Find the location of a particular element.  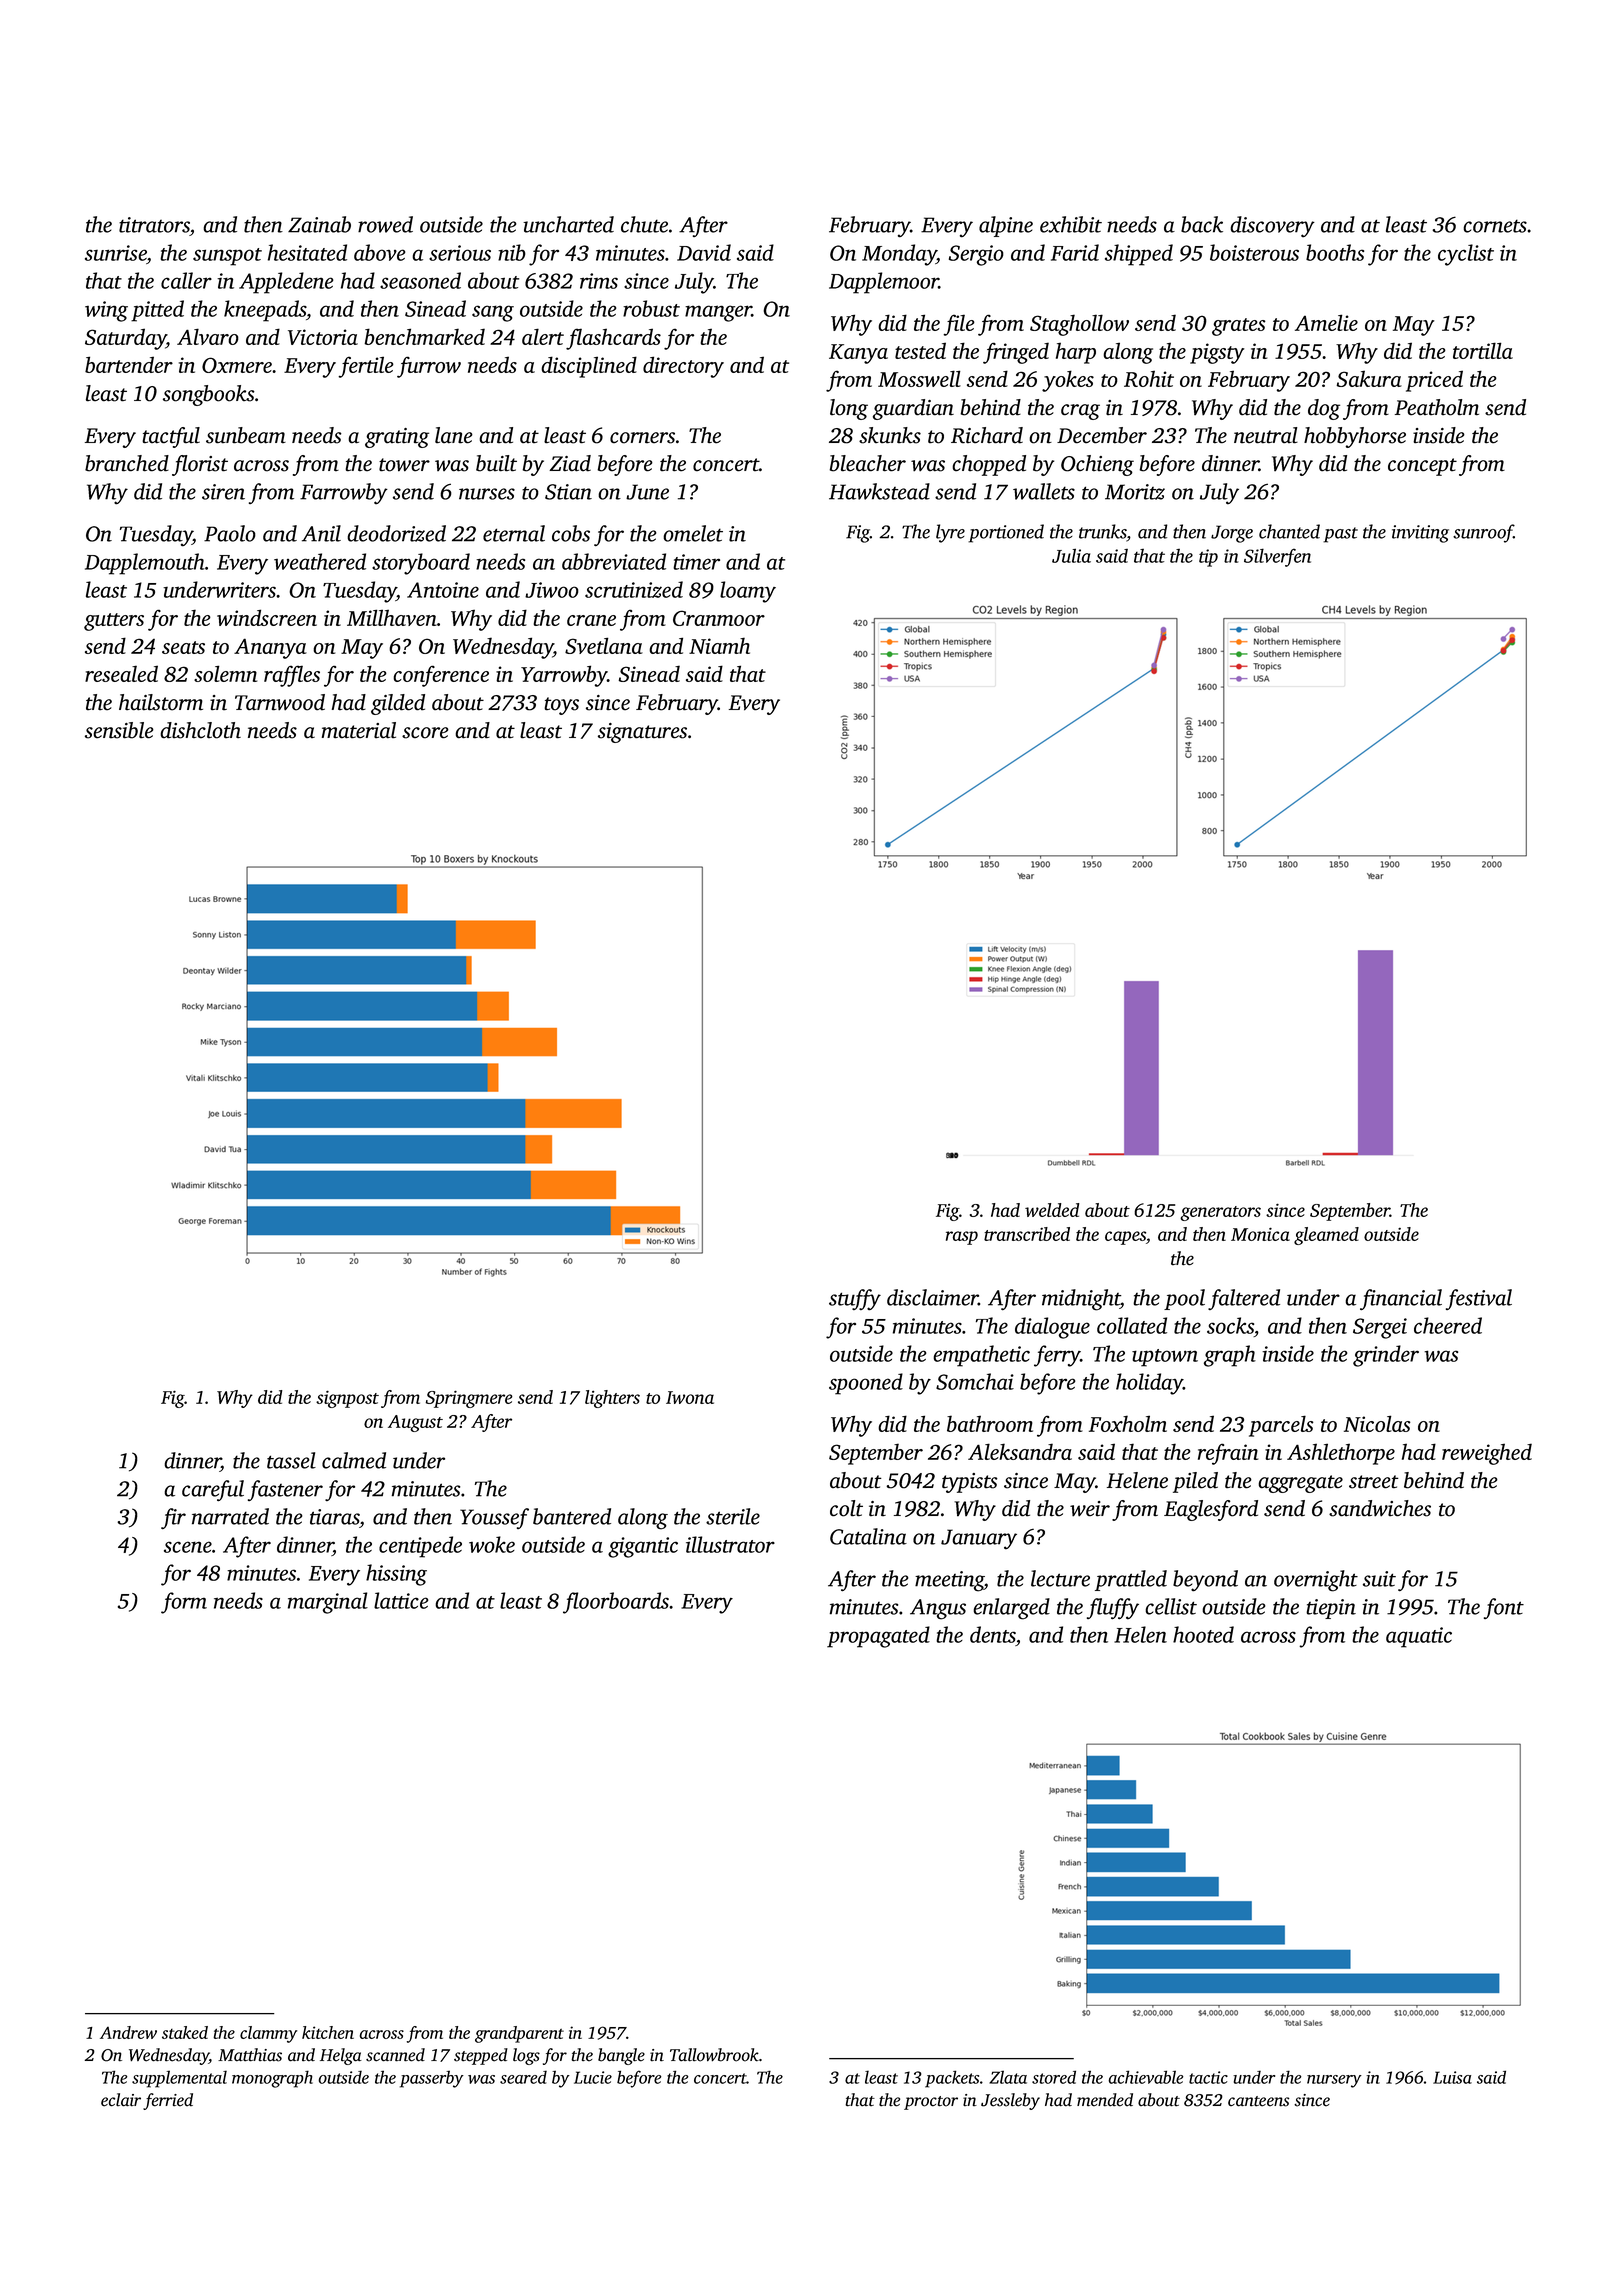

score is located at coordinates (425, 733).
